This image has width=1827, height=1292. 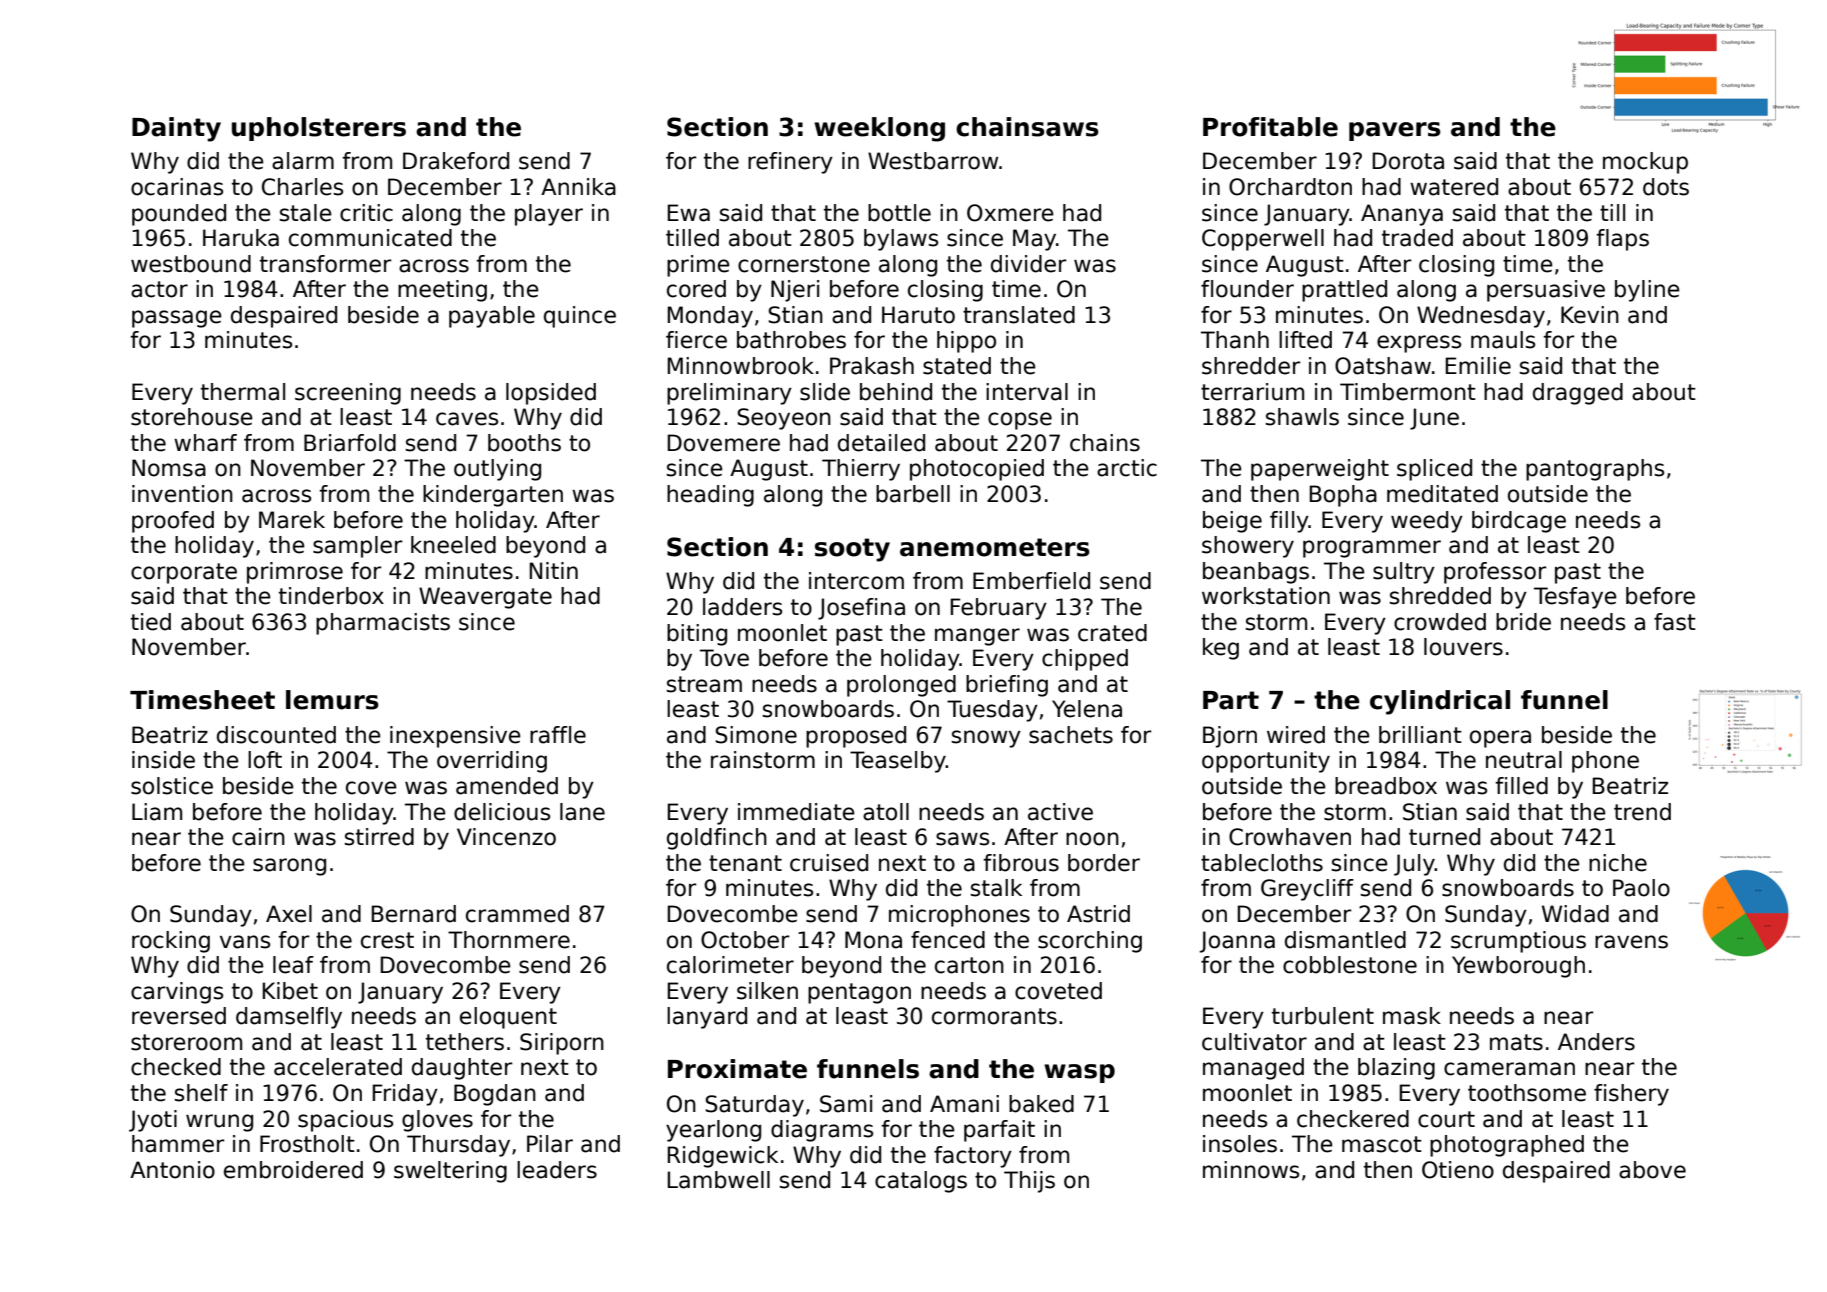 What do you see at coordinates (1408, 392) in the image?
I see `Timbermont` at bounding box center [1408, 392].
